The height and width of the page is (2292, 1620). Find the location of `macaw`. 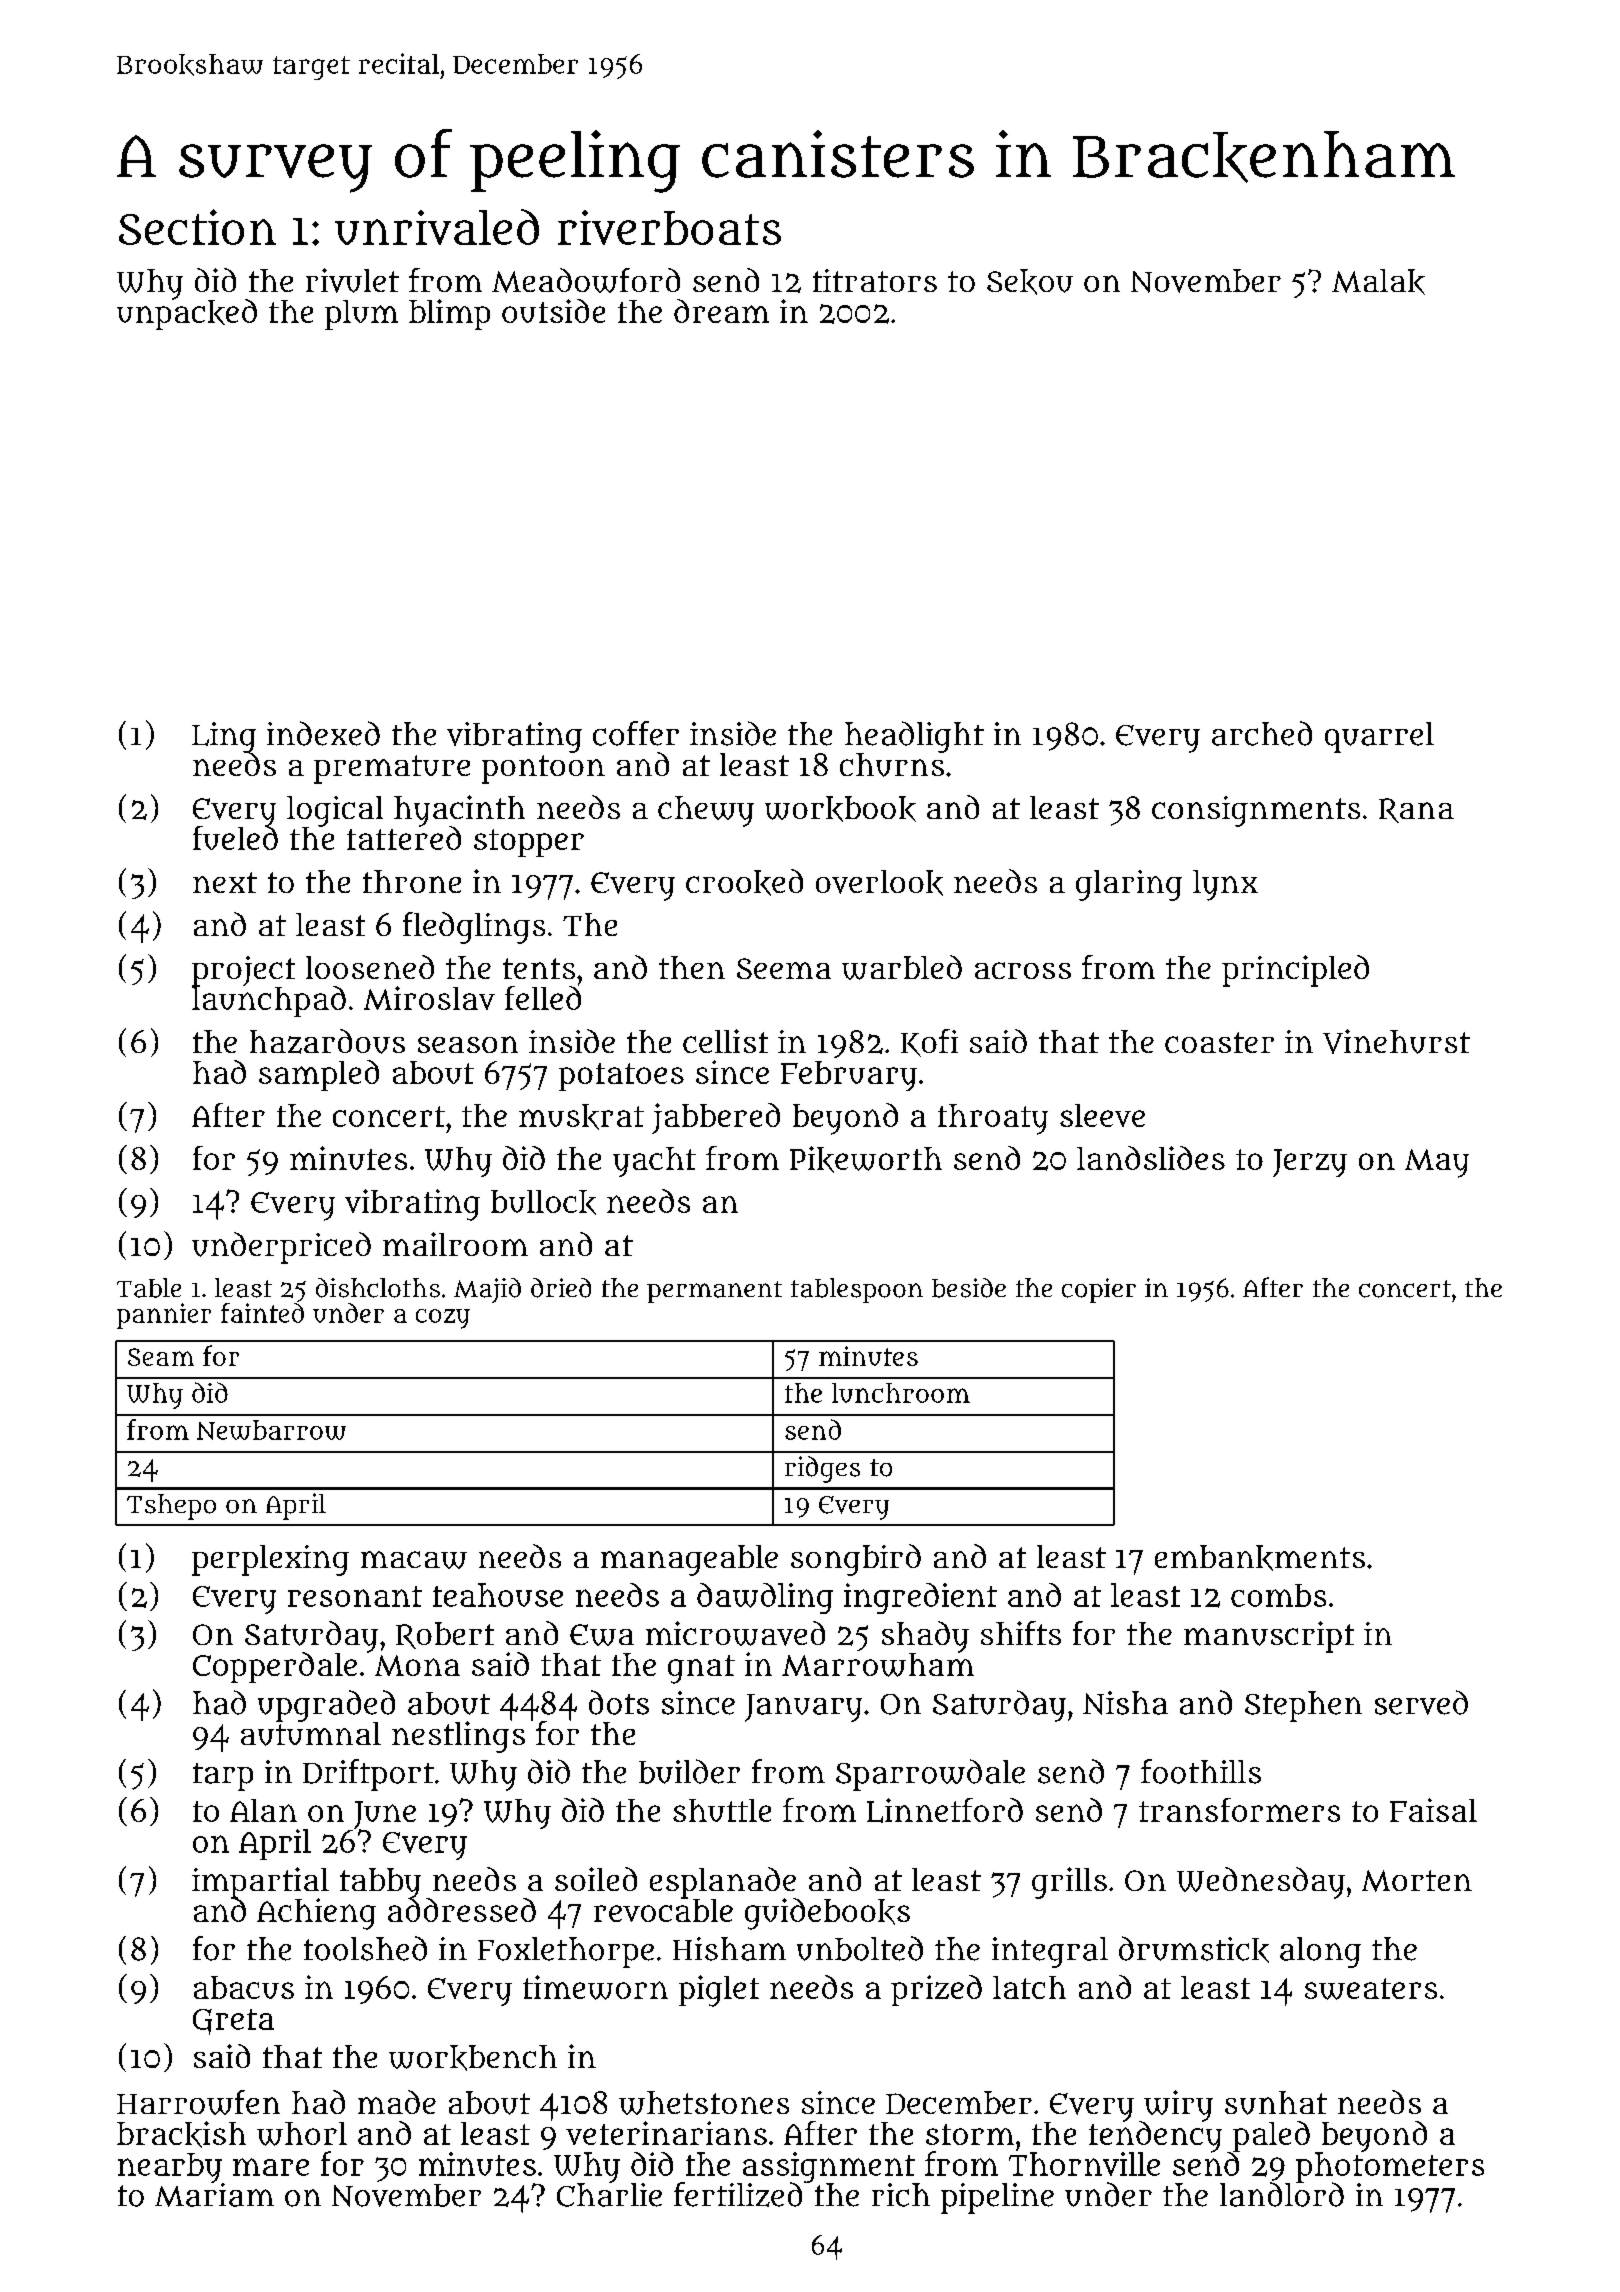

macaw is located at coordinates (414, 1560).
